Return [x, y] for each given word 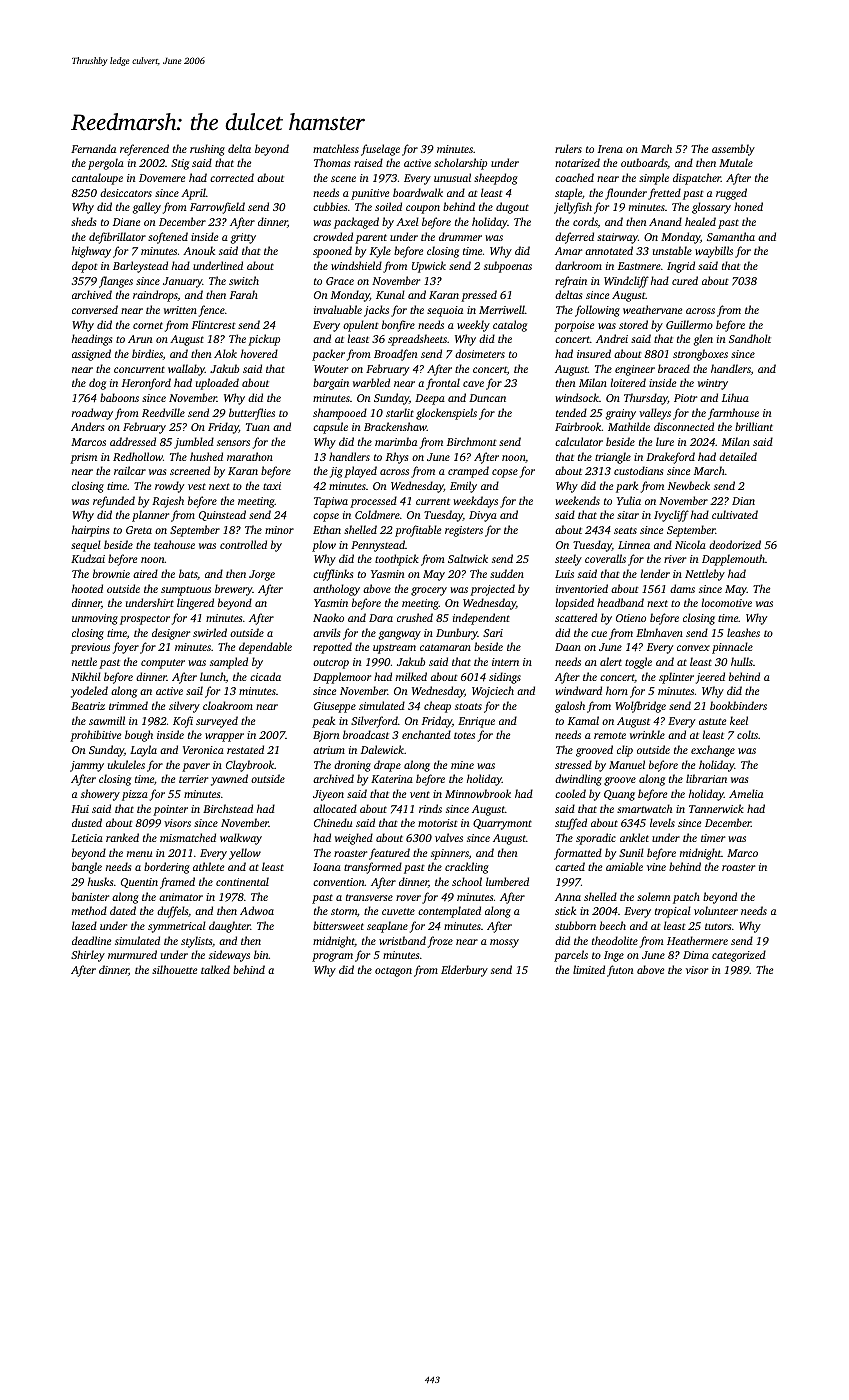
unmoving [95, 619]
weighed [354, 839]
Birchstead [228, 808]
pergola [106, 164]
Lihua [735, 397]
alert [611, 661]
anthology [336, 590]
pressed [479, 296]
